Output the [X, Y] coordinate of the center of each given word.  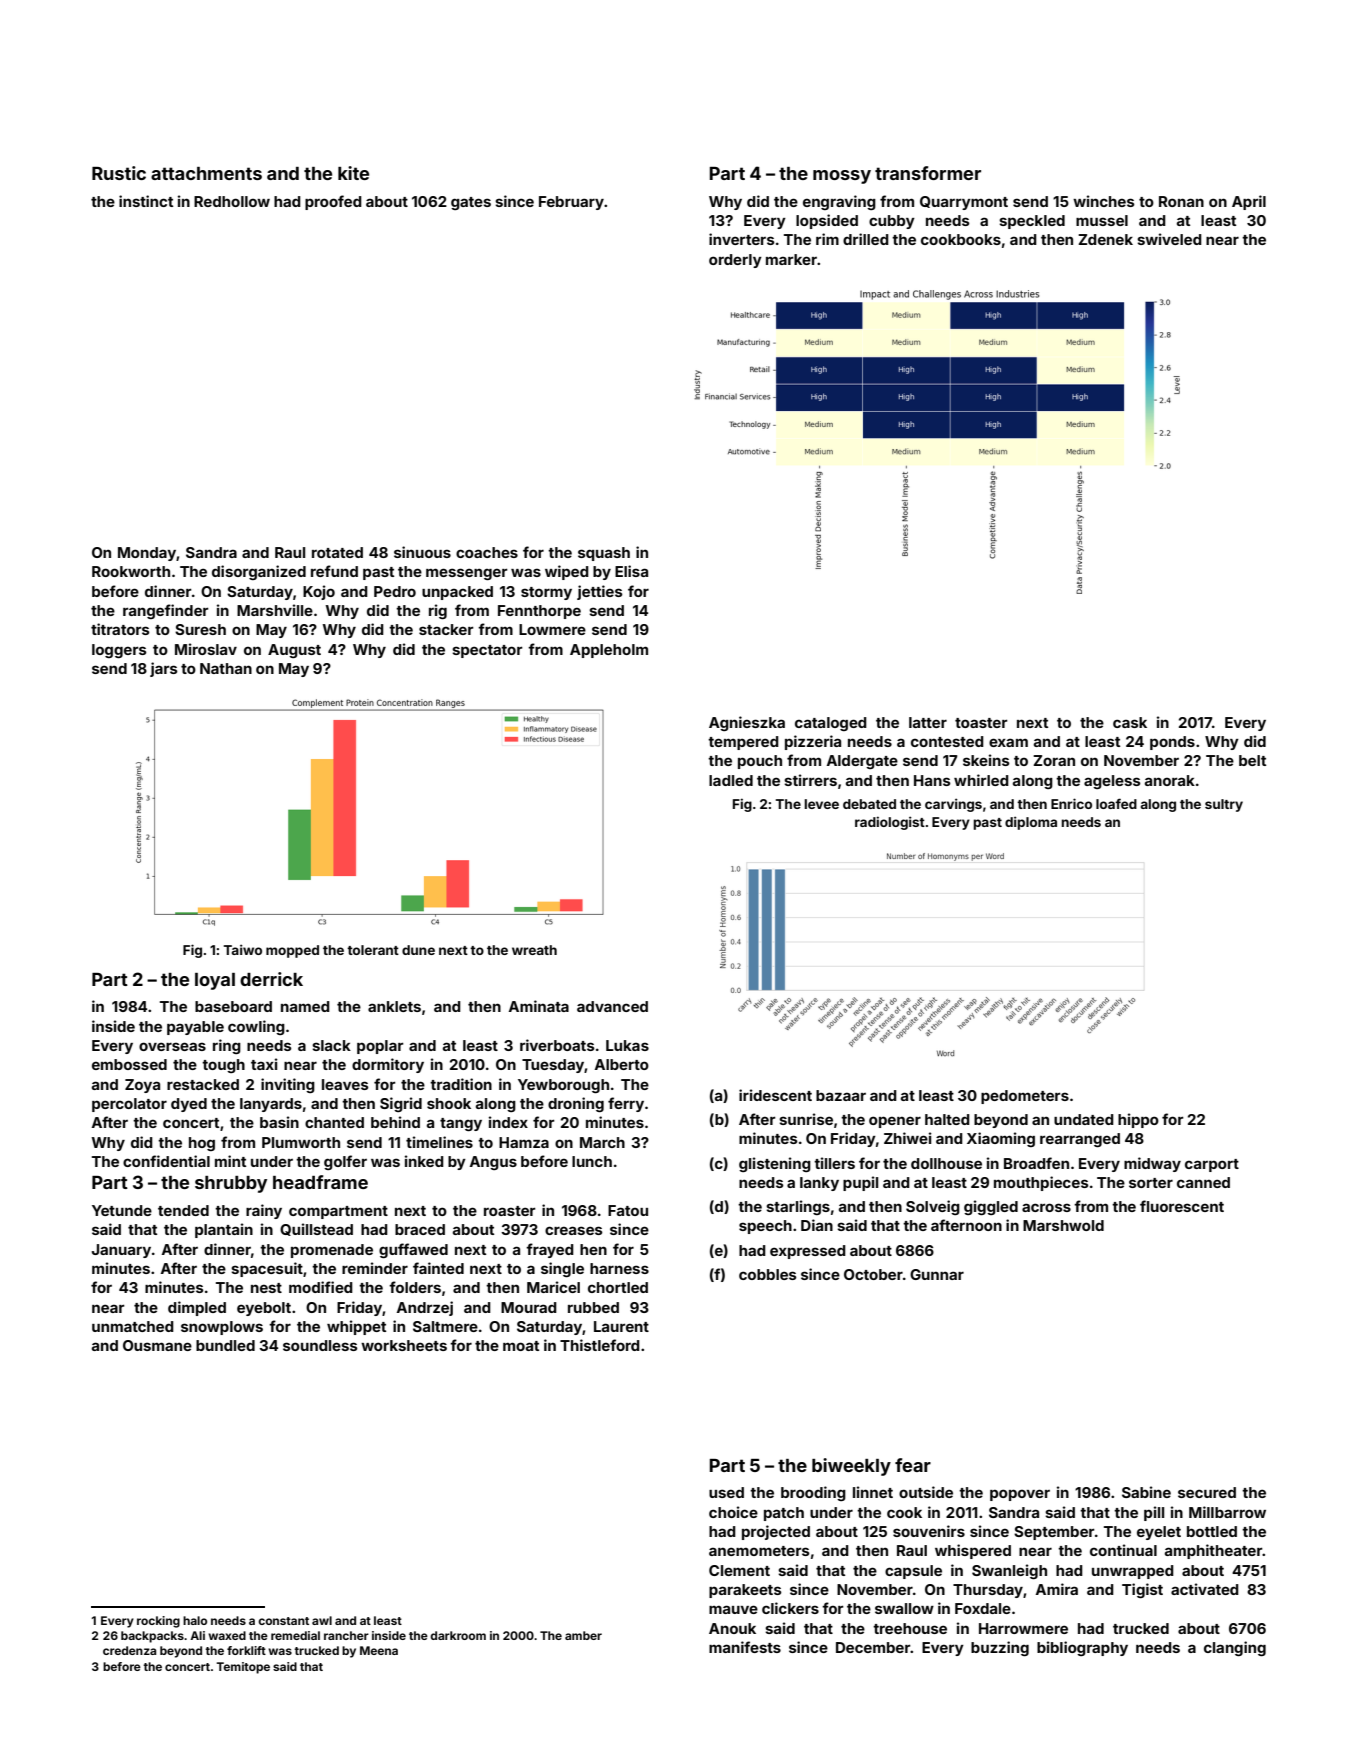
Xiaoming [1001, 1139]
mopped [292, 951]
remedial [295, 1635]
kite [353, 173]
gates [471, 203]
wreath [534, 950]
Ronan [1181, 201]
